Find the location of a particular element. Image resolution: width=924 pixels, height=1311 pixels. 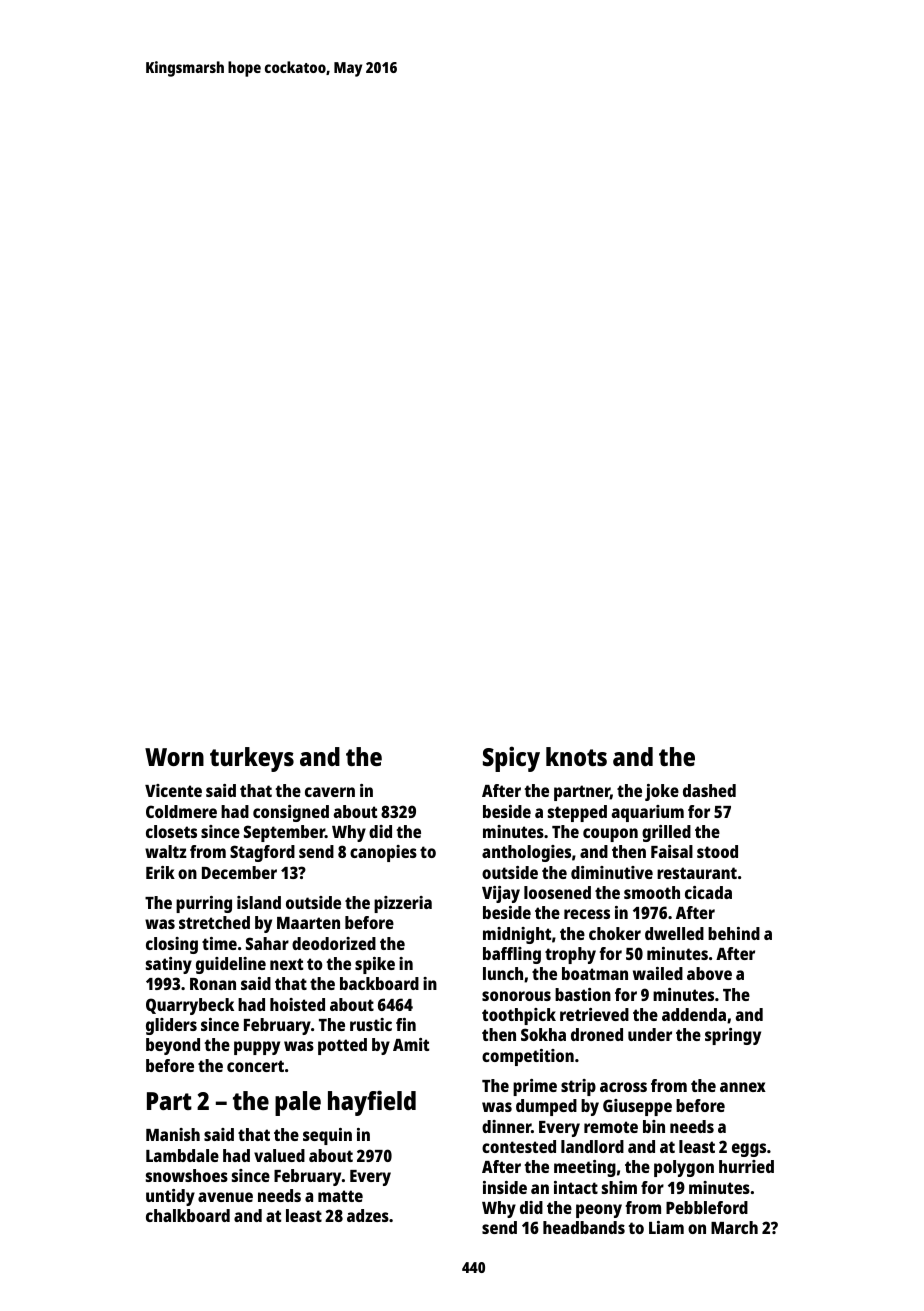

Vicente is located at coordinates (173, 790).
